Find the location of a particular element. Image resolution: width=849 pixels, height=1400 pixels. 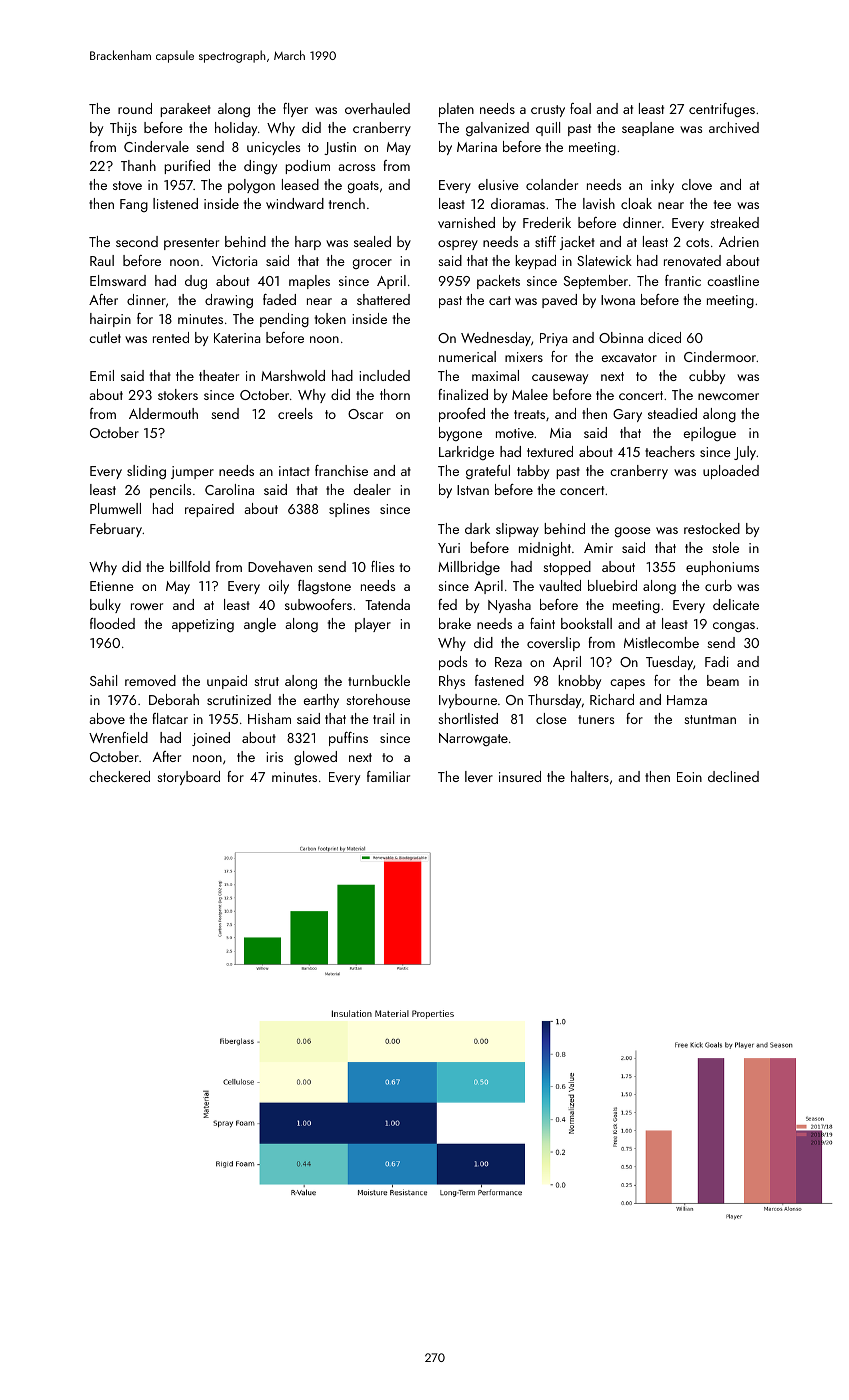

Emil is located at coordinates (102, 375).
